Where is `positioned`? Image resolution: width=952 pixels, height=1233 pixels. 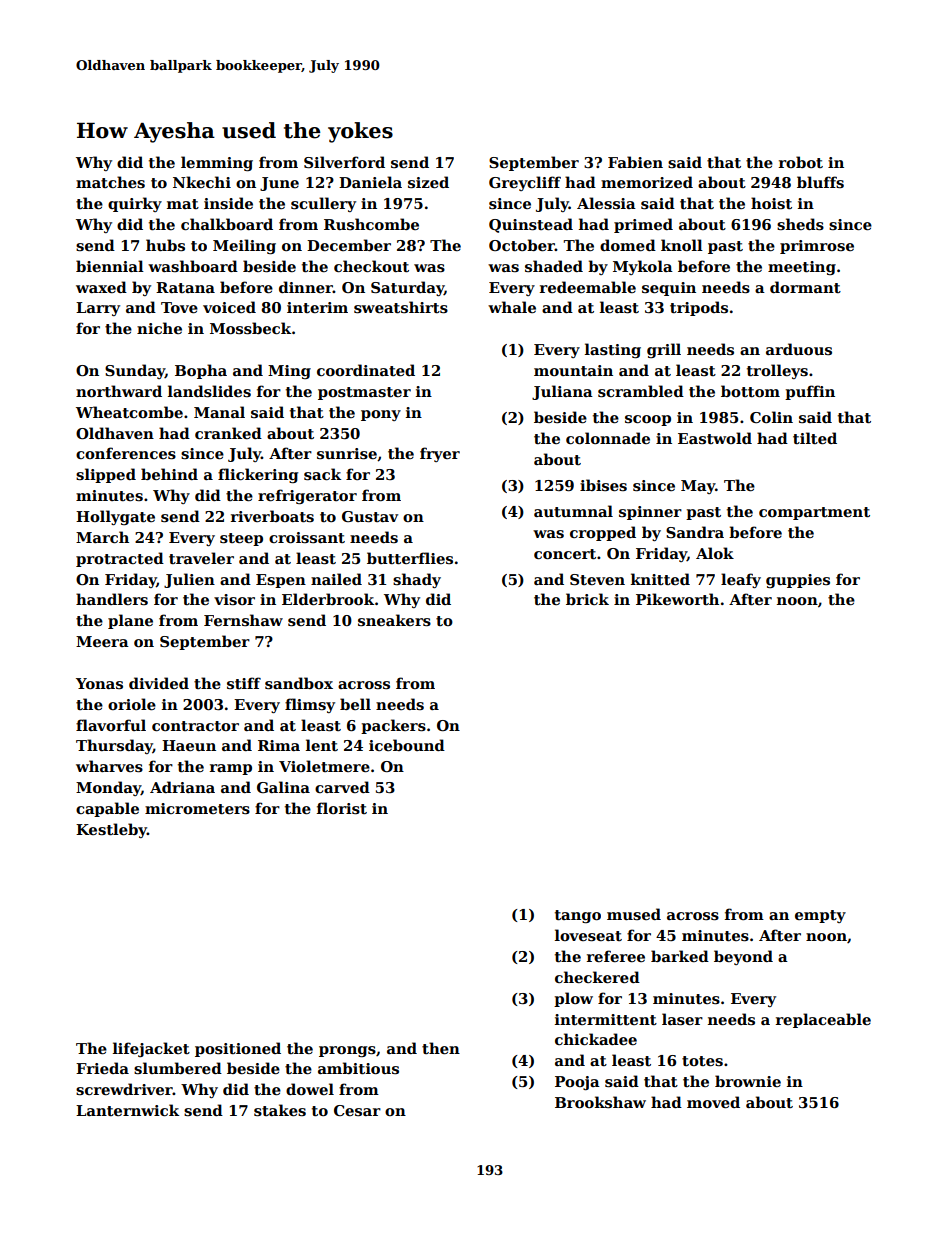 positioned is located at coordinates (238, 1049).
